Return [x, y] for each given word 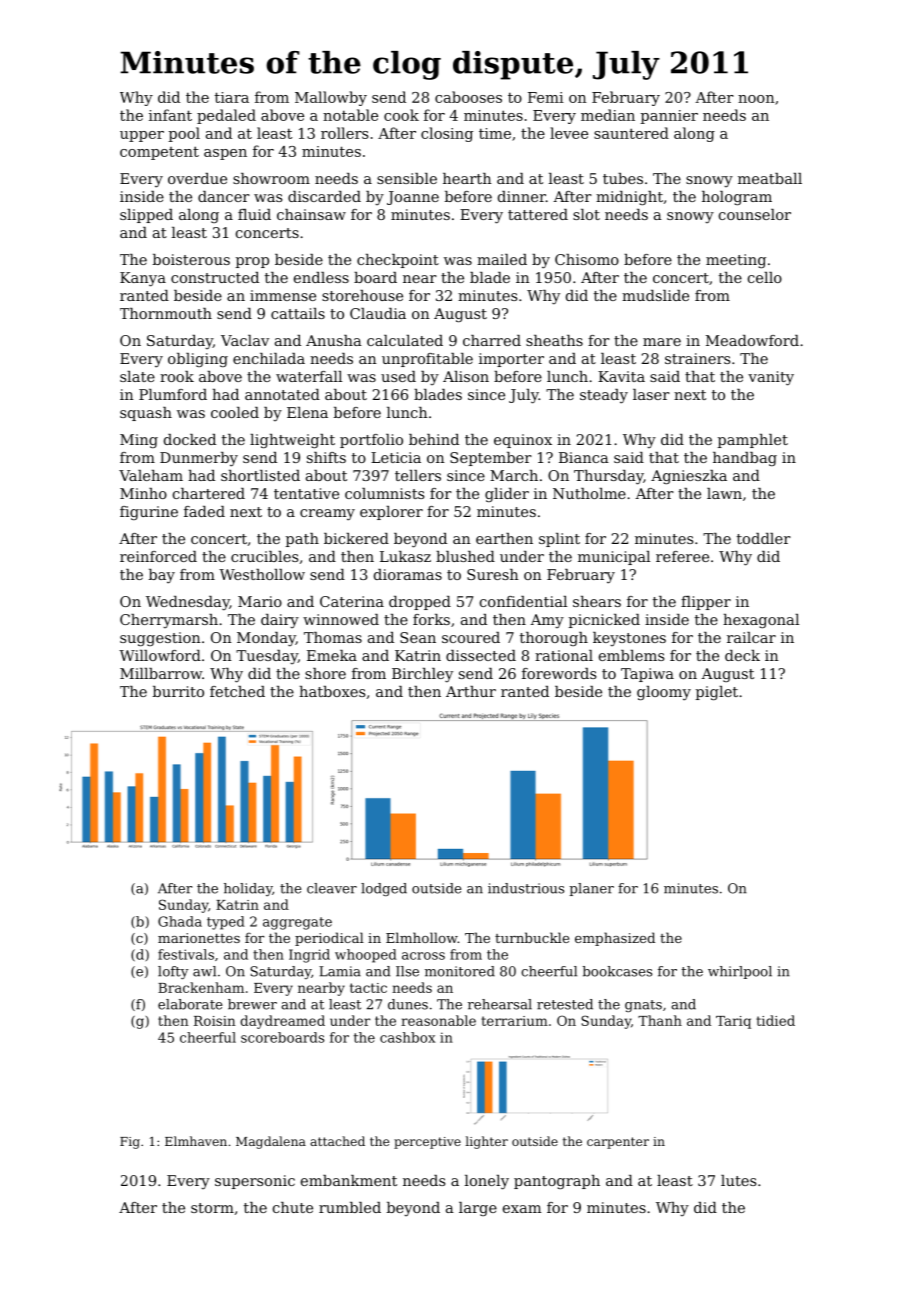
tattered [538, 214]
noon [756, 99]
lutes [738, 1180]
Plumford [173, 394]
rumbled [350, 1207]
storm [212, 1208]
